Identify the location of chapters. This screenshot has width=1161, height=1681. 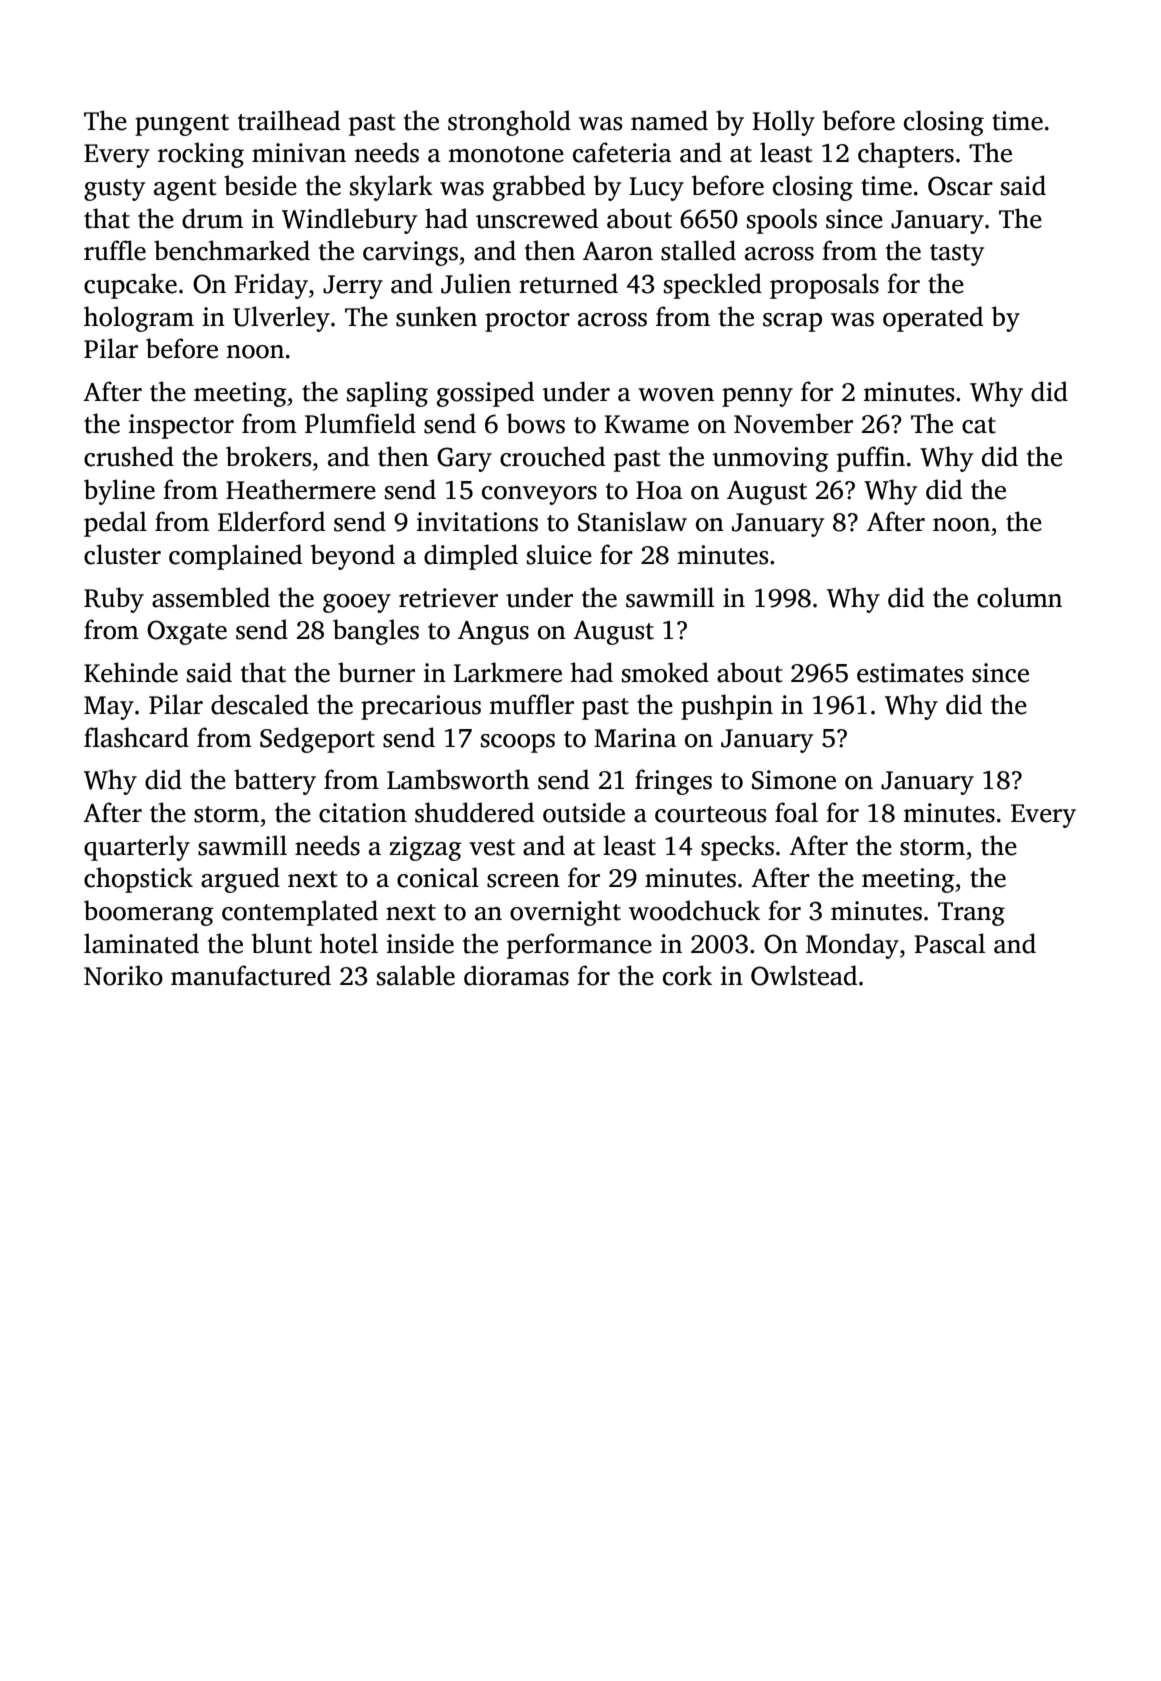
(906, 155).
